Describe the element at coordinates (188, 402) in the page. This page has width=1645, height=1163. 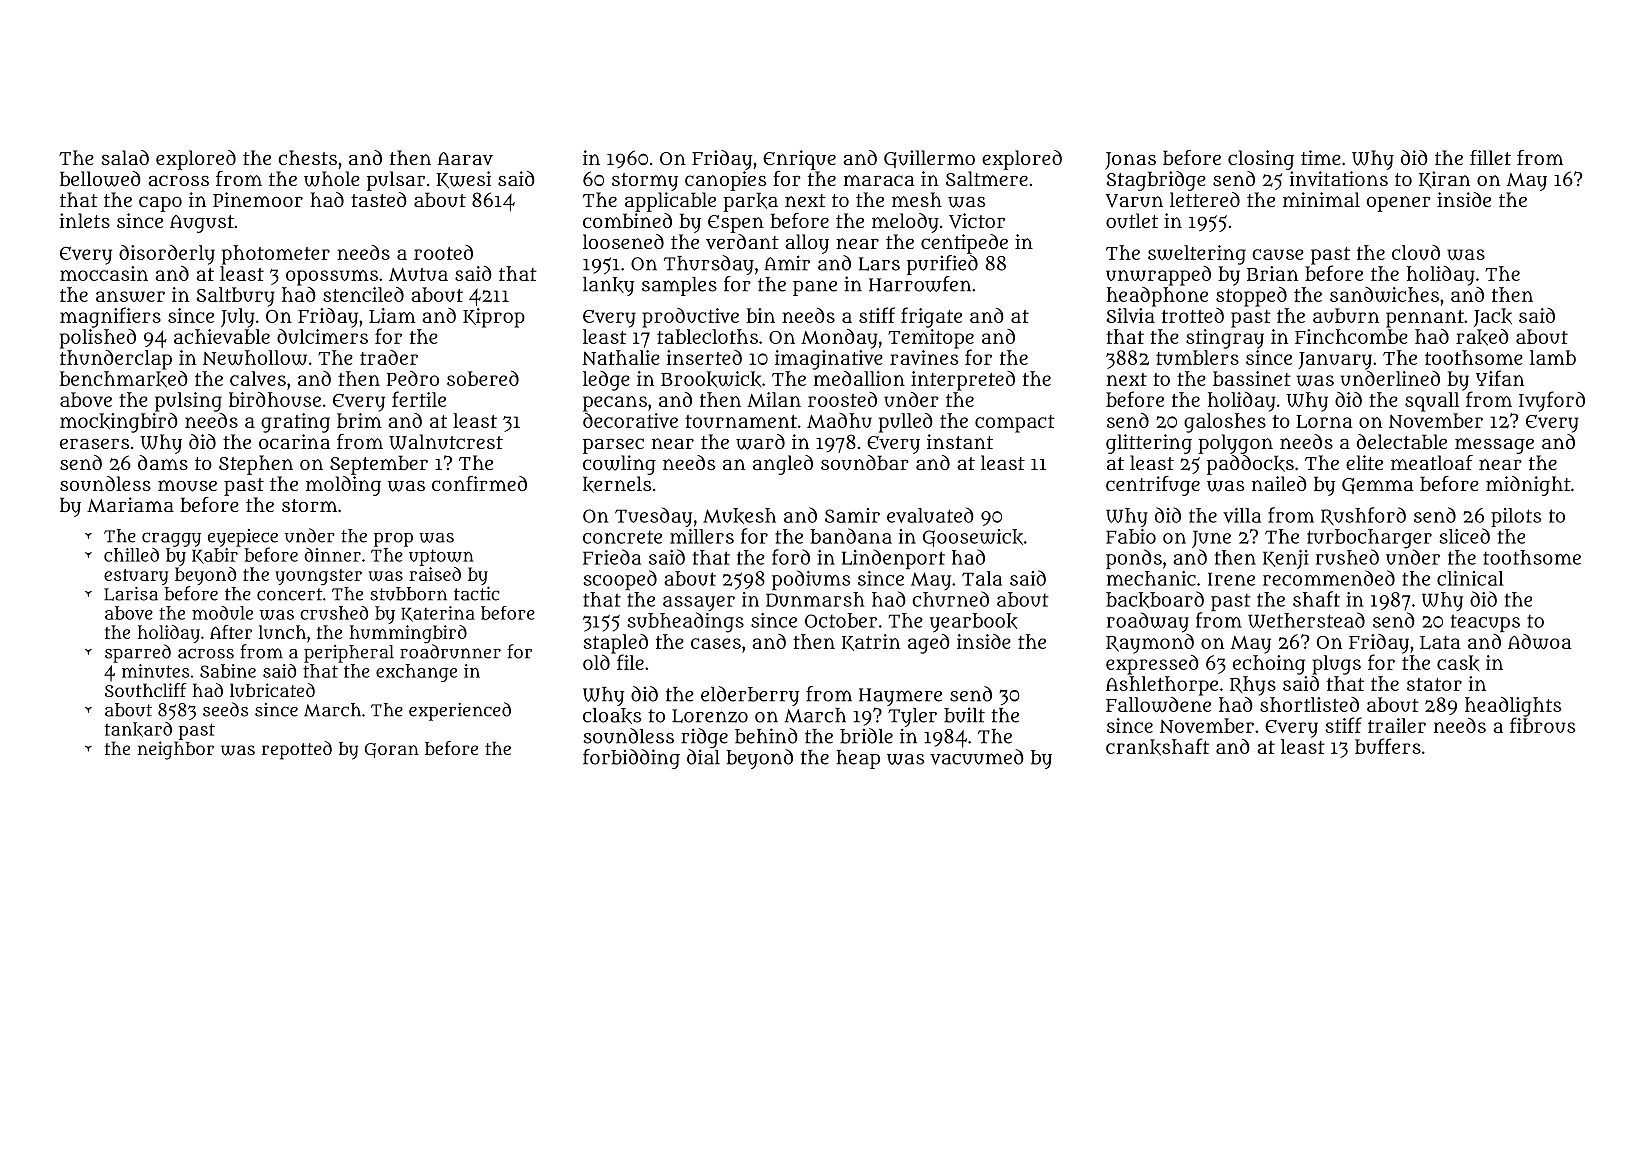
I see `pulsing` at that location.
